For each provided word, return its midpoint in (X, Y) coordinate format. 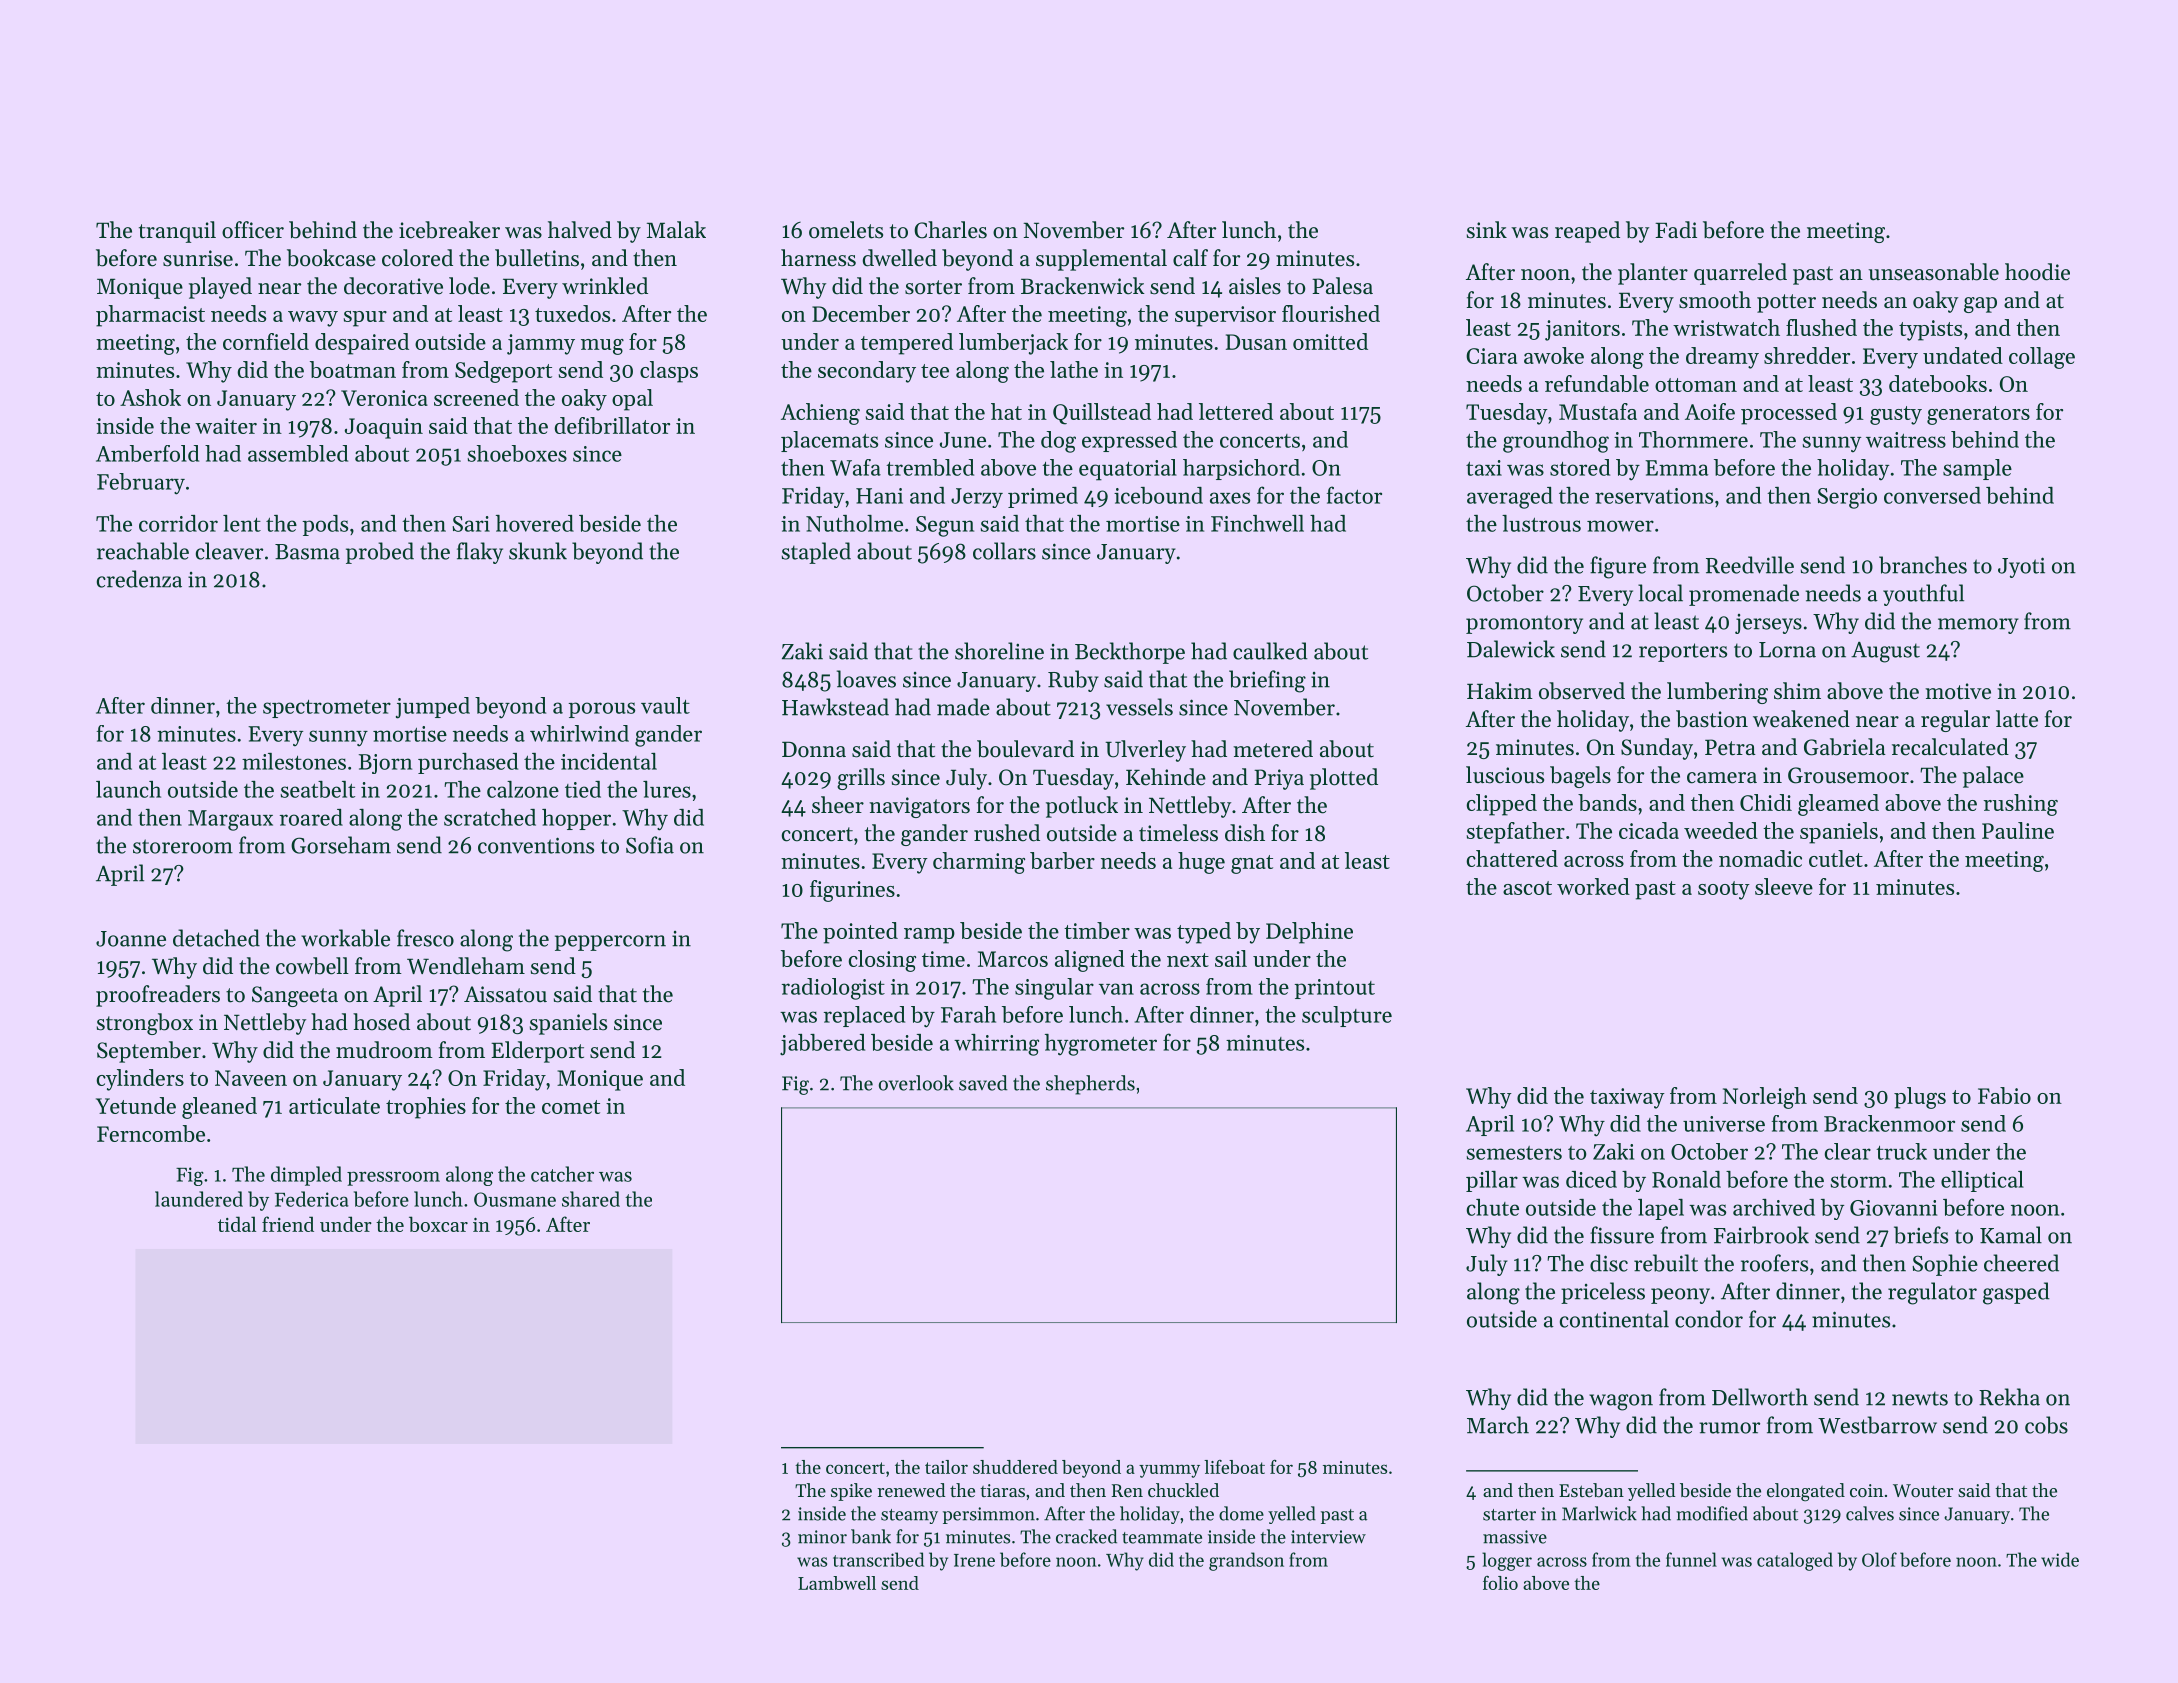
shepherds (1090, 1085)
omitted (1330, 341)
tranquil (177, 232)
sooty (1724, 890)
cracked (1086, 1536)
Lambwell (837, 1583)
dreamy (1722, 358)
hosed (381, 1022)
